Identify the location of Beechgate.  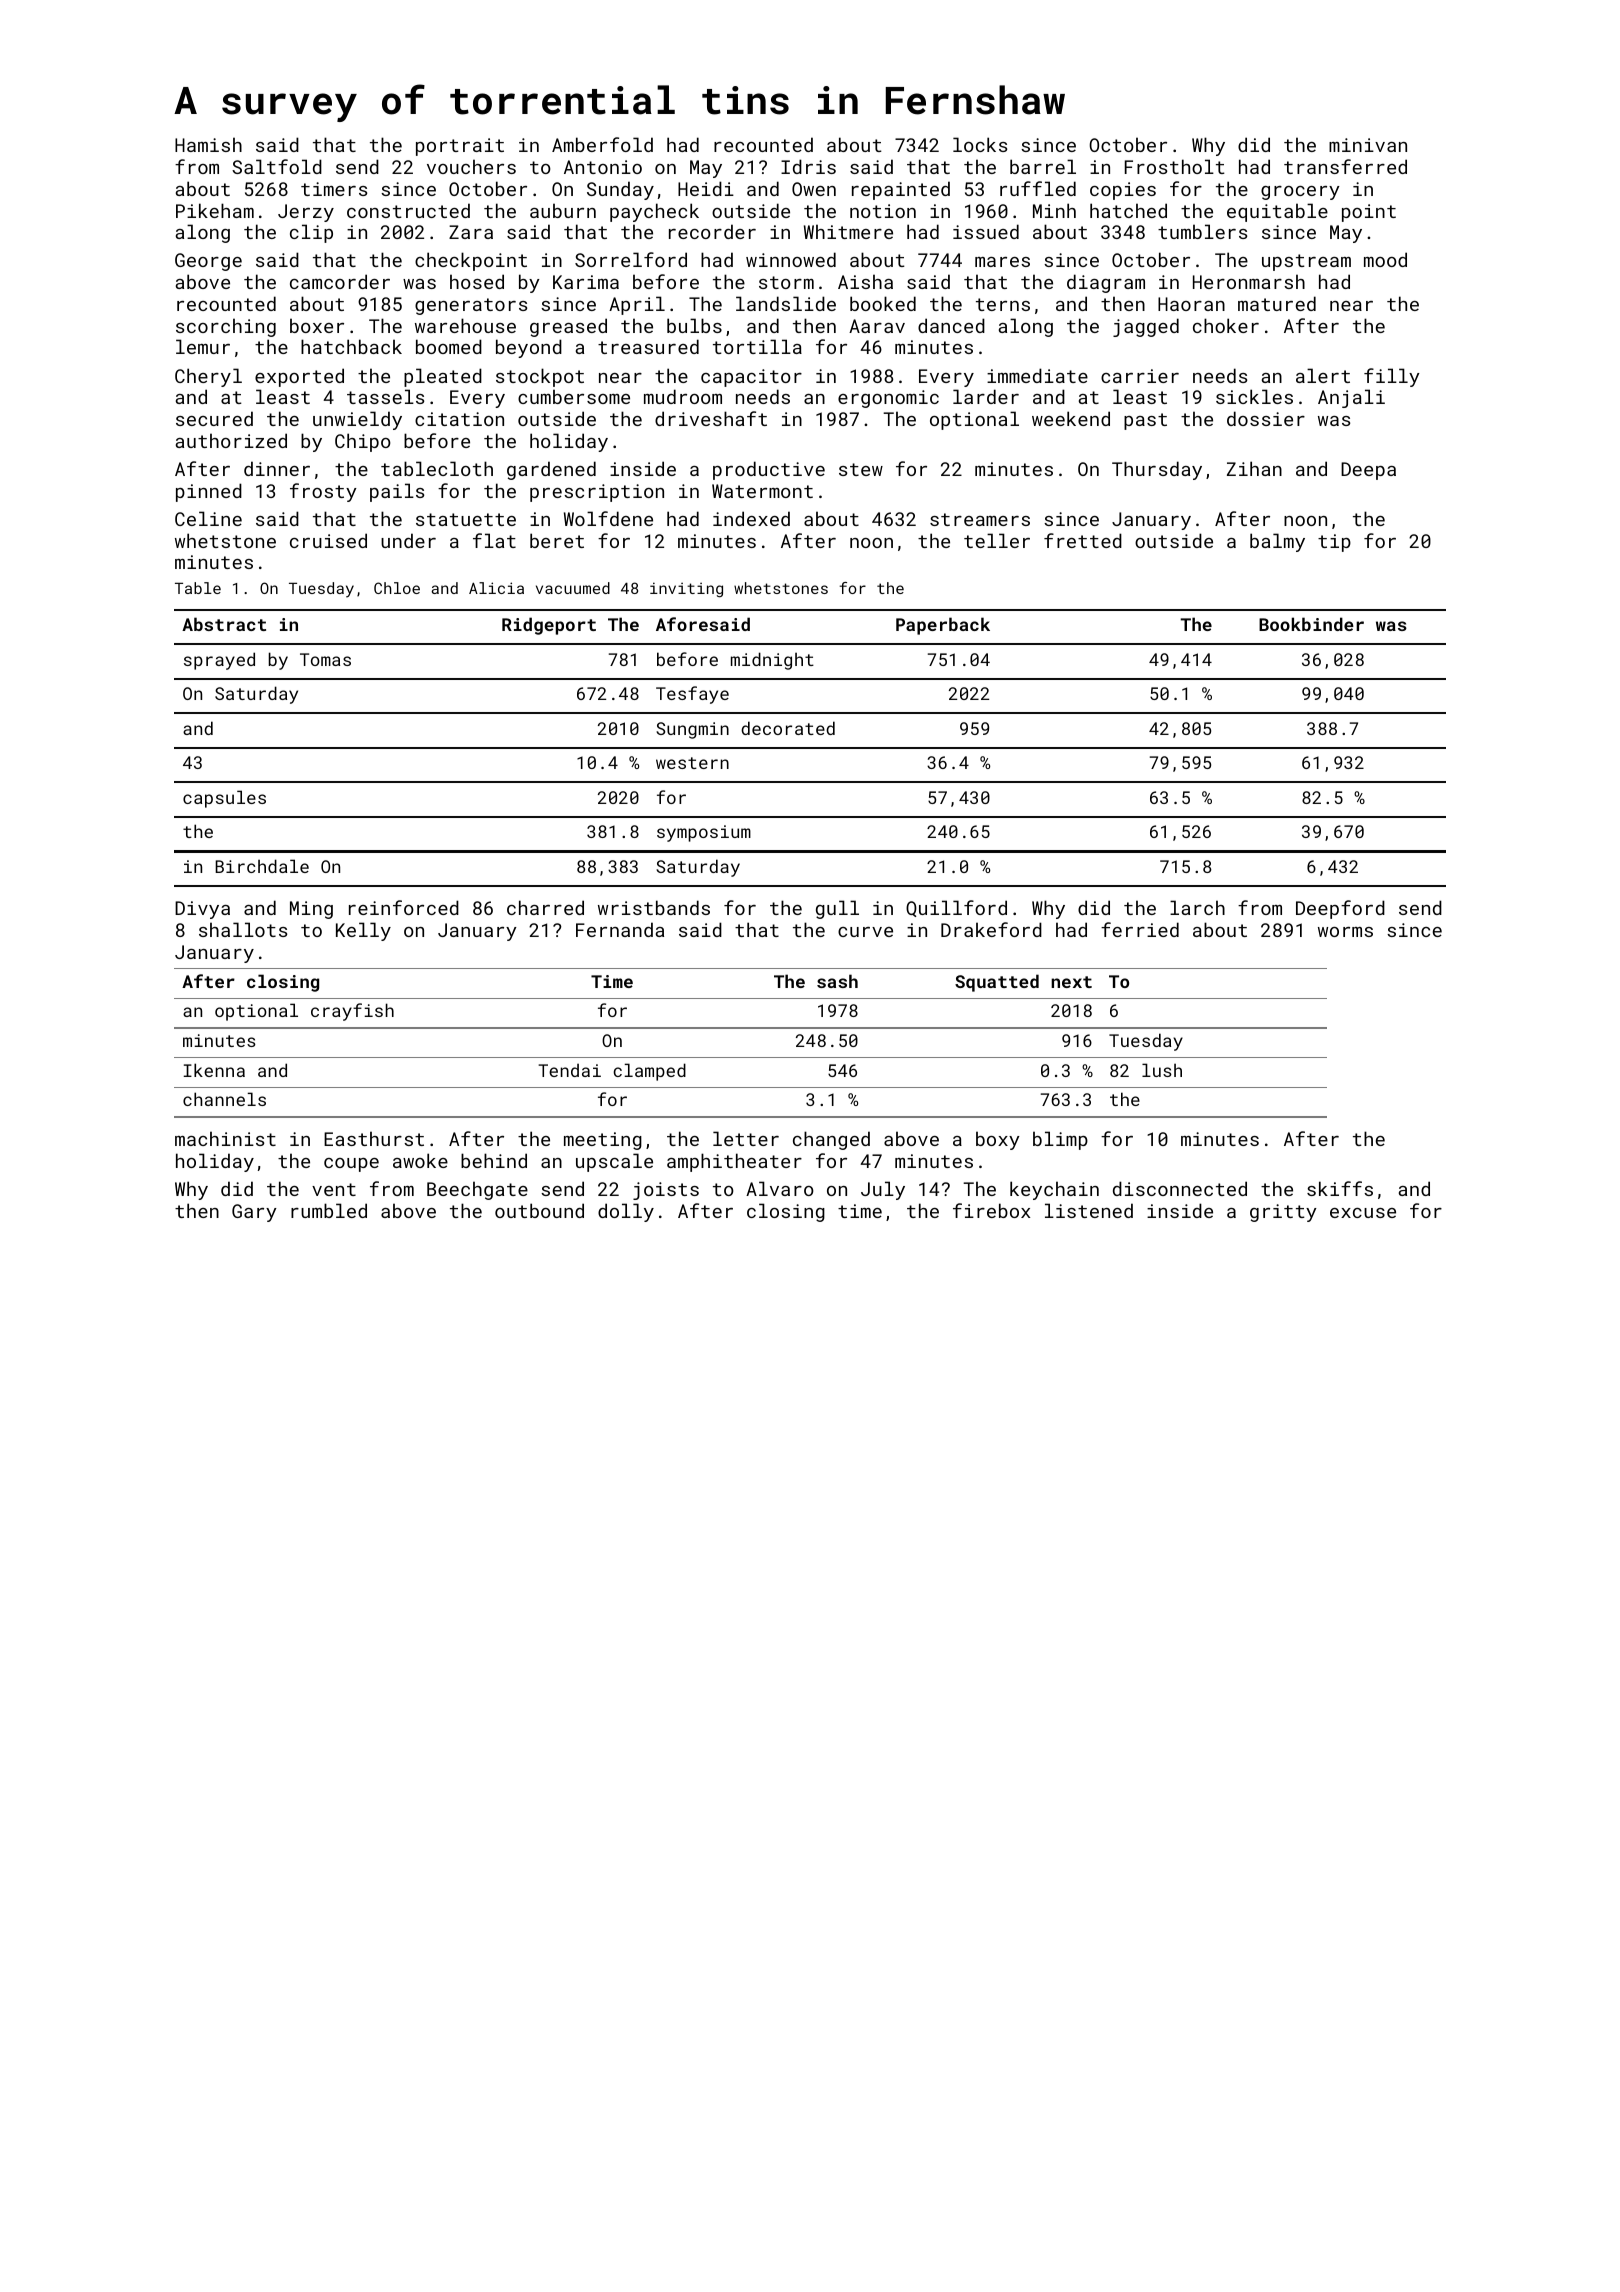
(477, 1190).
